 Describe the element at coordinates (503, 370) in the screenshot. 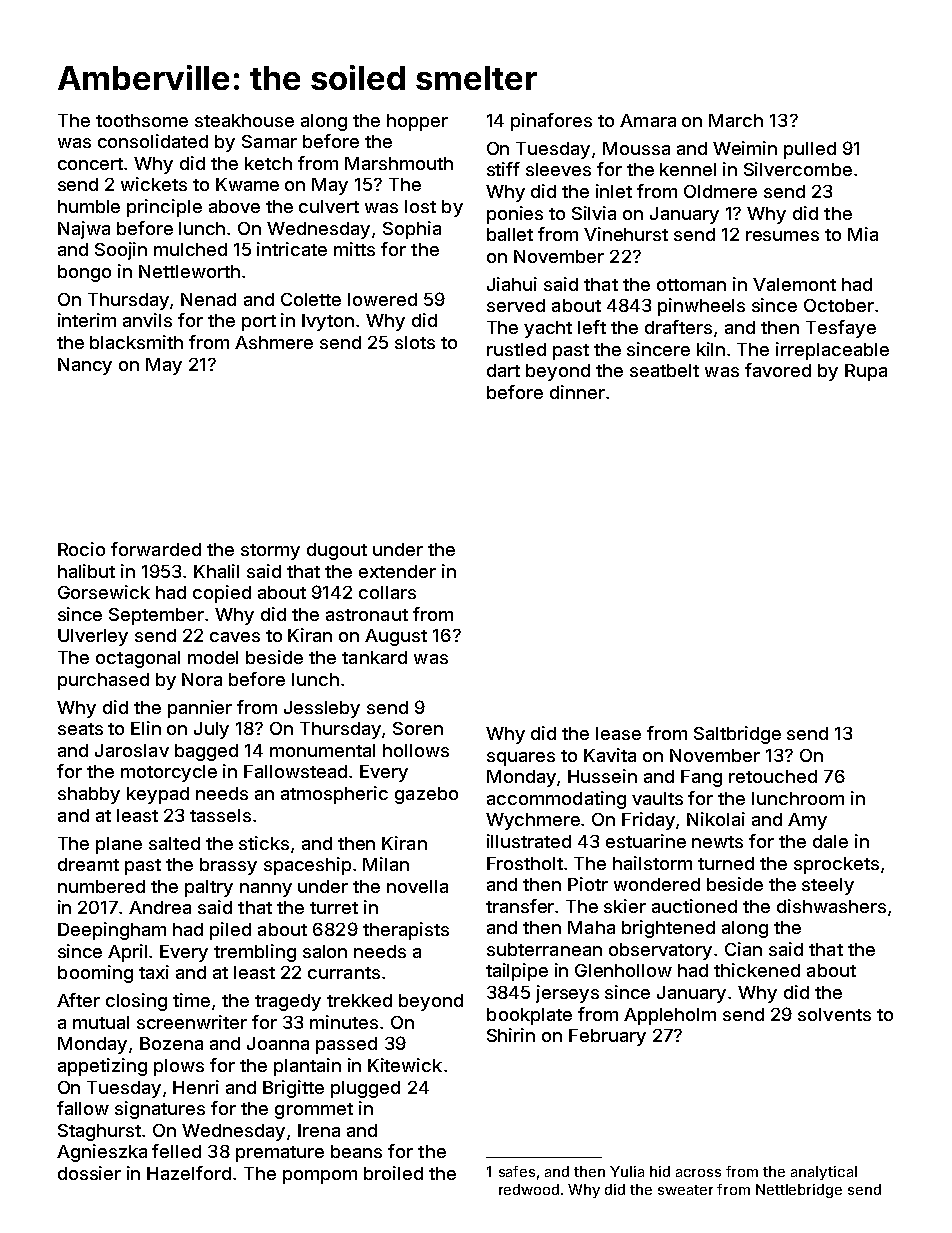

I see `dart` at that location.
